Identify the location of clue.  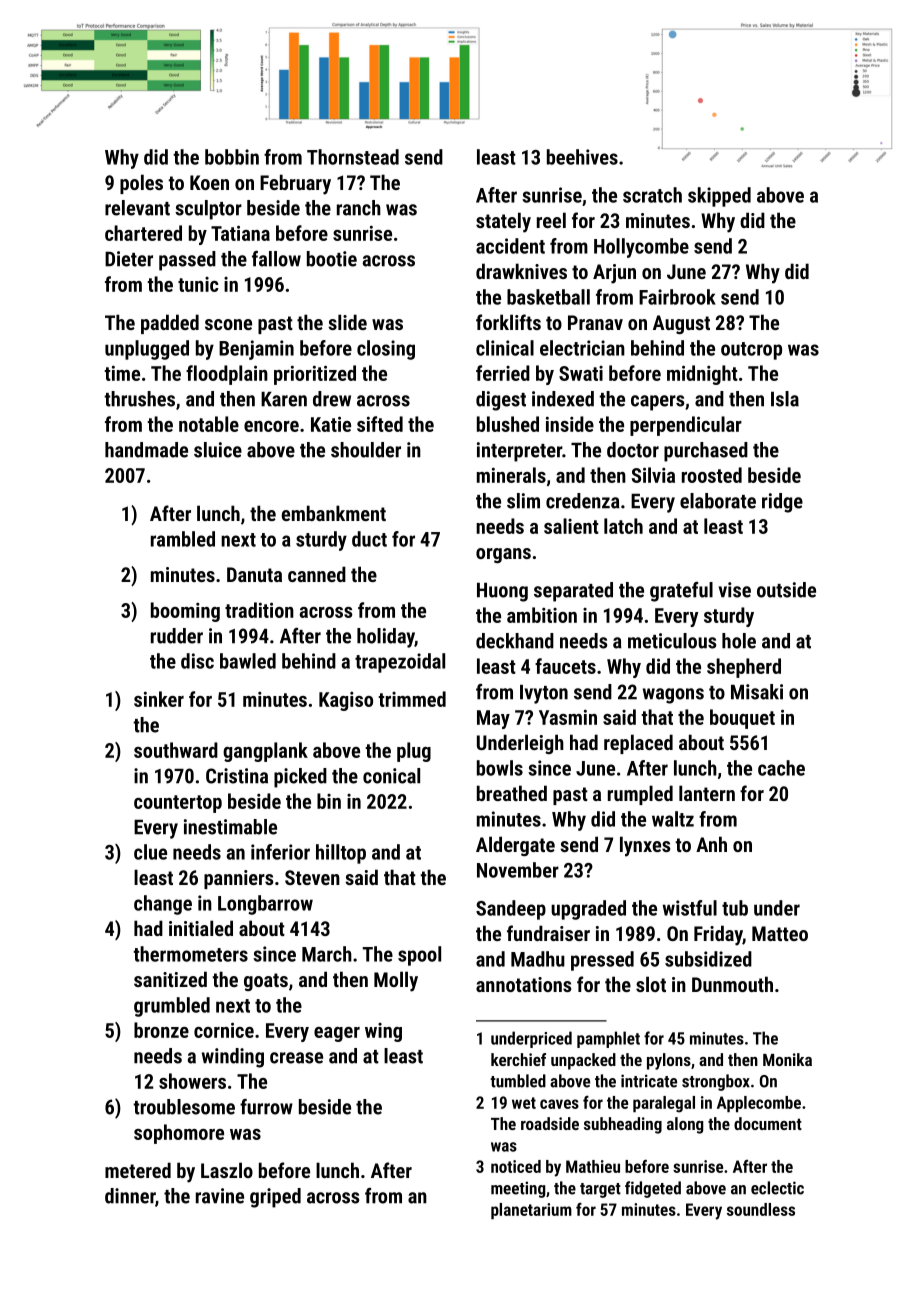
(150, 852).
